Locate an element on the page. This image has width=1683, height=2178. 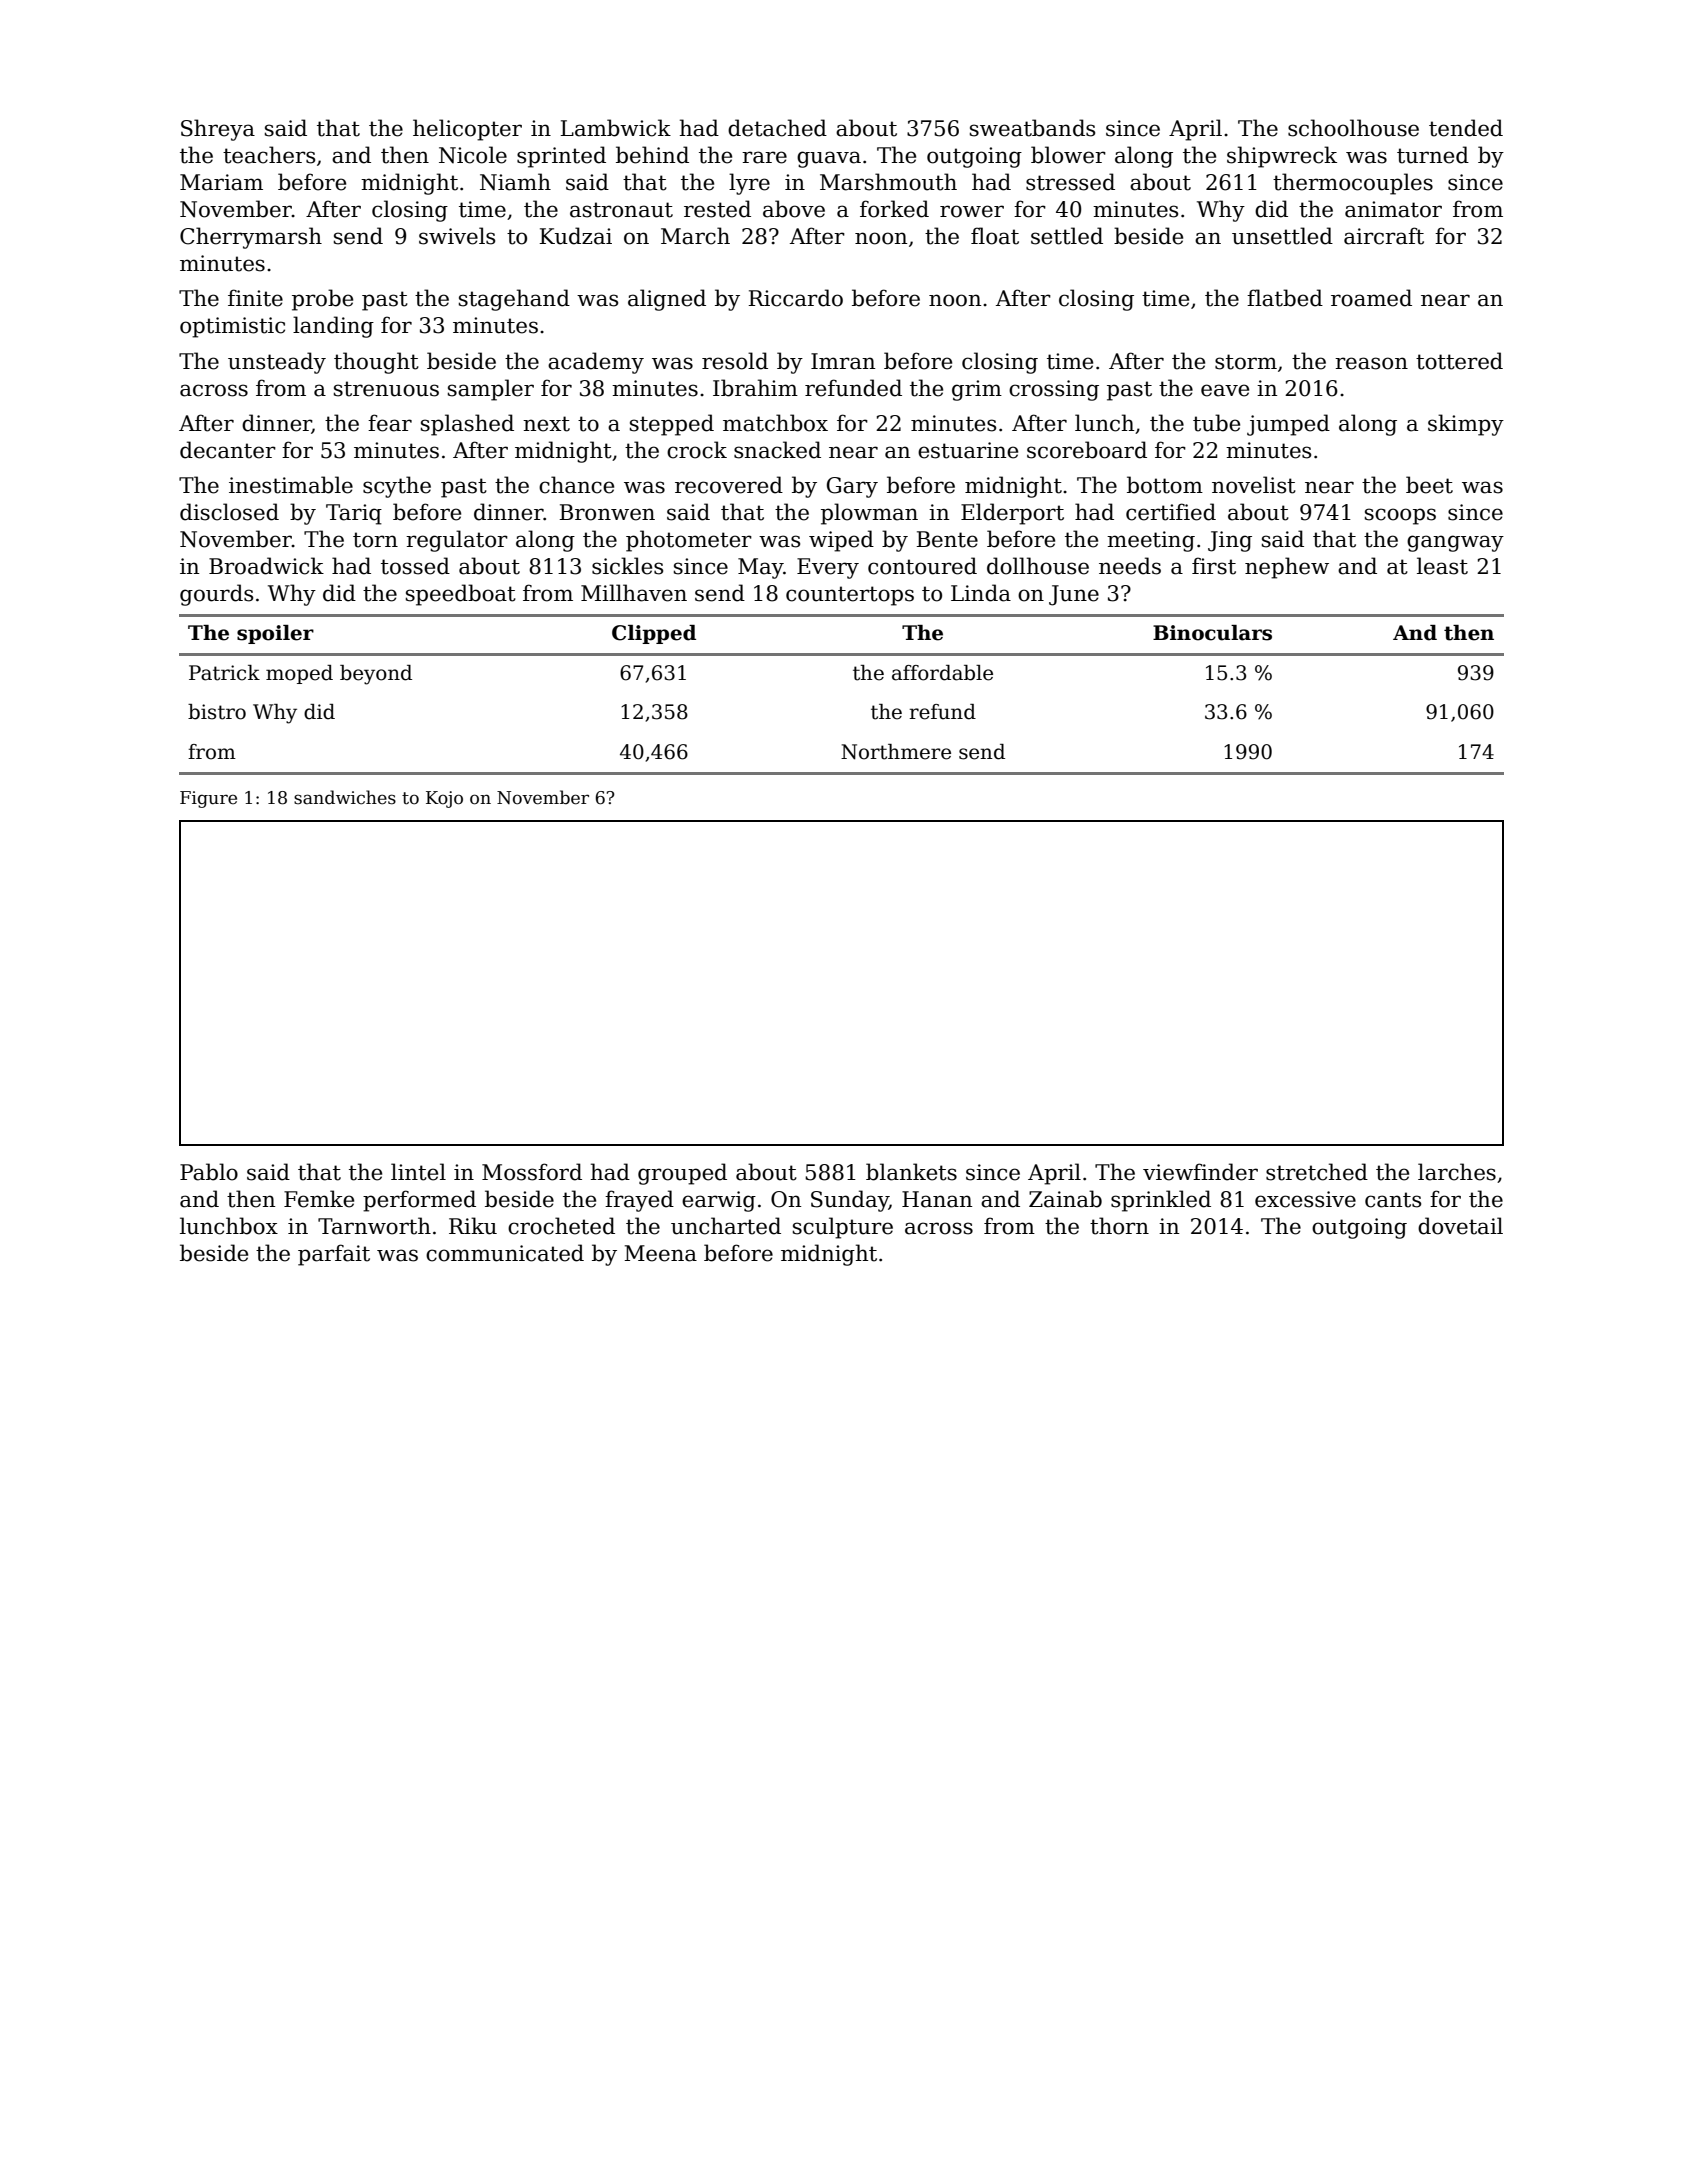
behind is located at coordinates (652, 155).
